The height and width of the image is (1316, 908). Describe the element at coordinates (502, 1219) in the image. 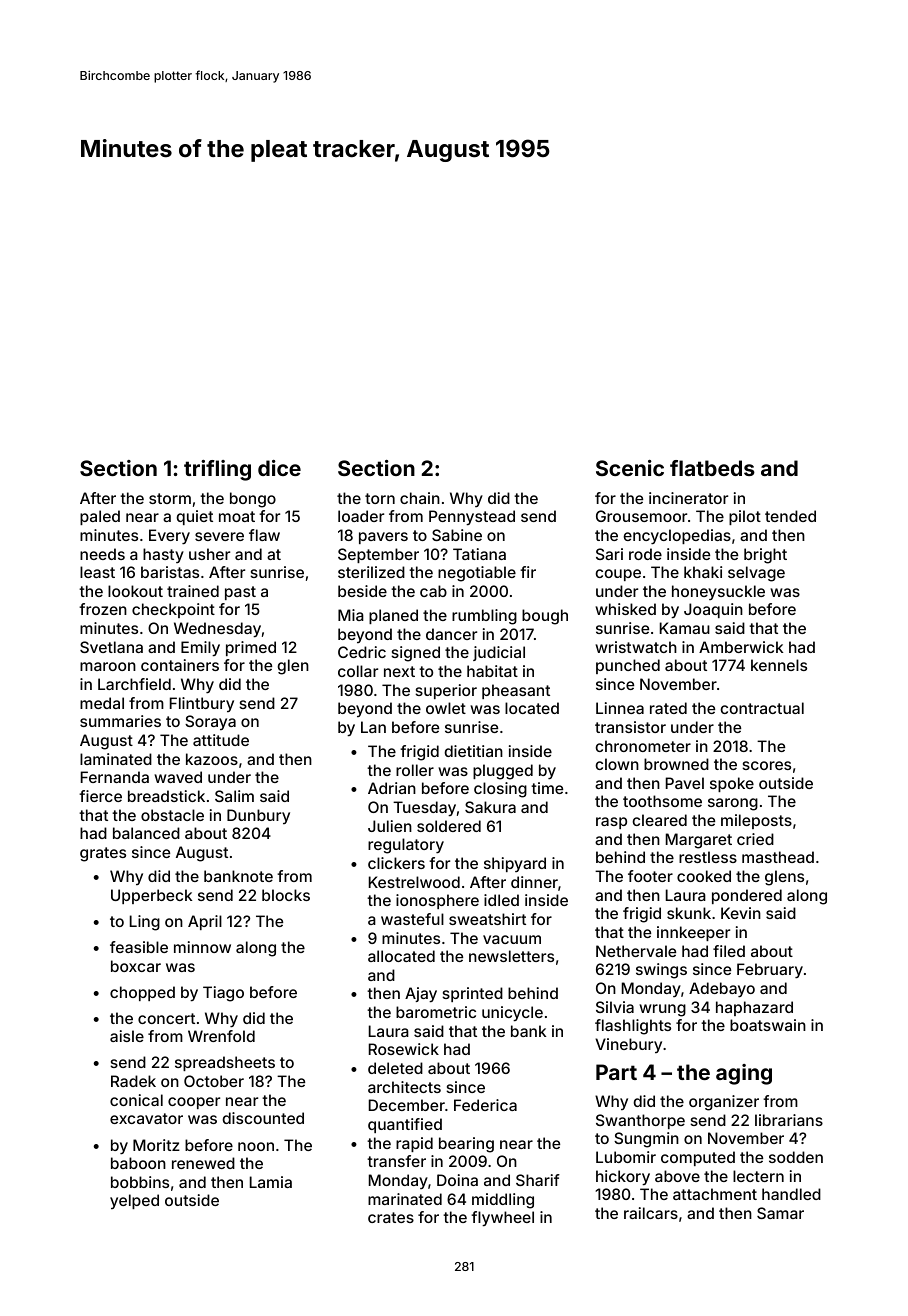

I see `flywheel` at that location.
